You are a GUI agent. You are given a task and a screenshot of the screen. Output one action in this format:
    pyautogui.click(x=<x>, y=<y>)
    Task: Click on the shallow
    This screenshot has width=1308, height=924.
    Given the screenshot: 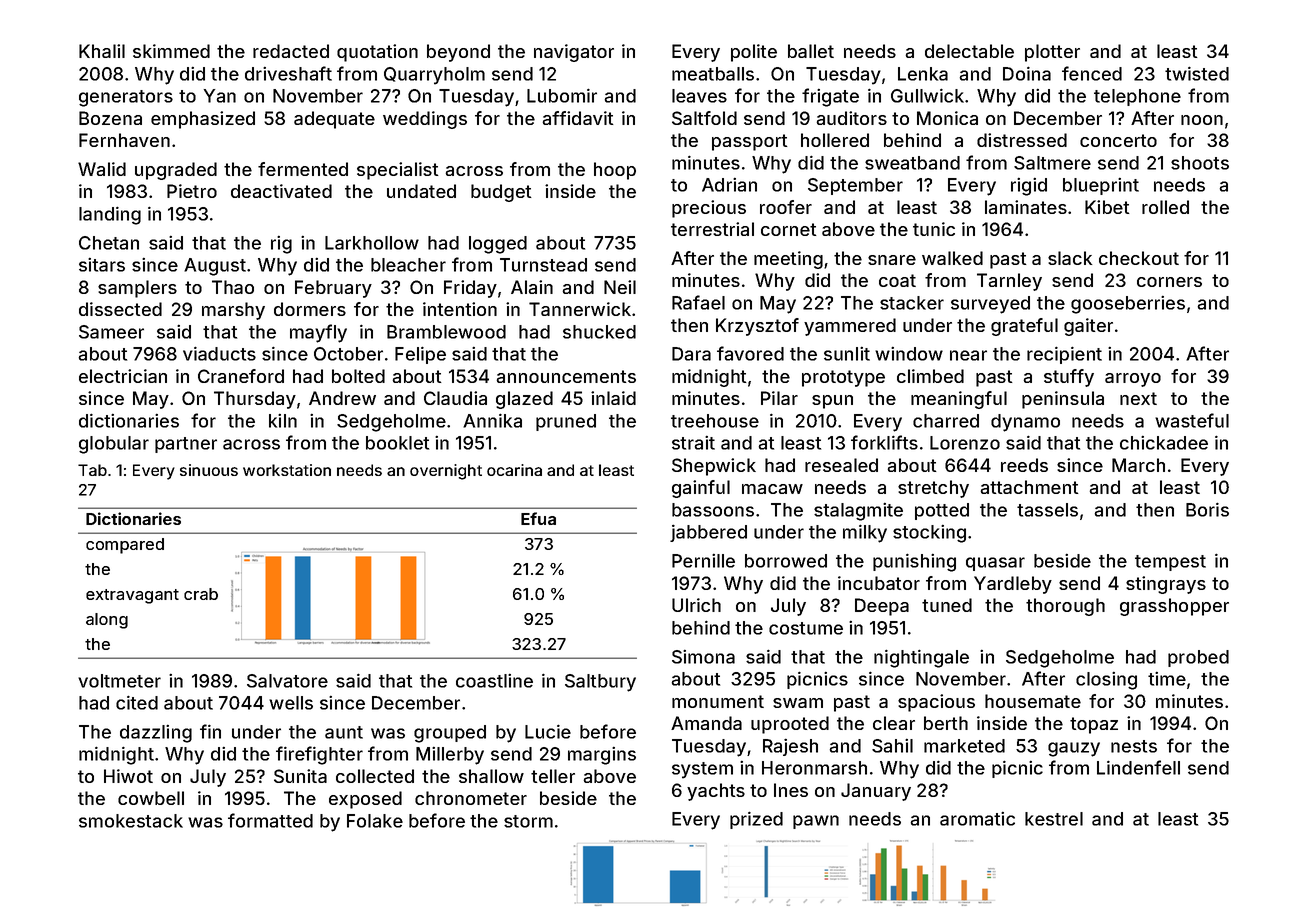 What is the action you would take?
    pyautogui.click(x=491, y=776)
